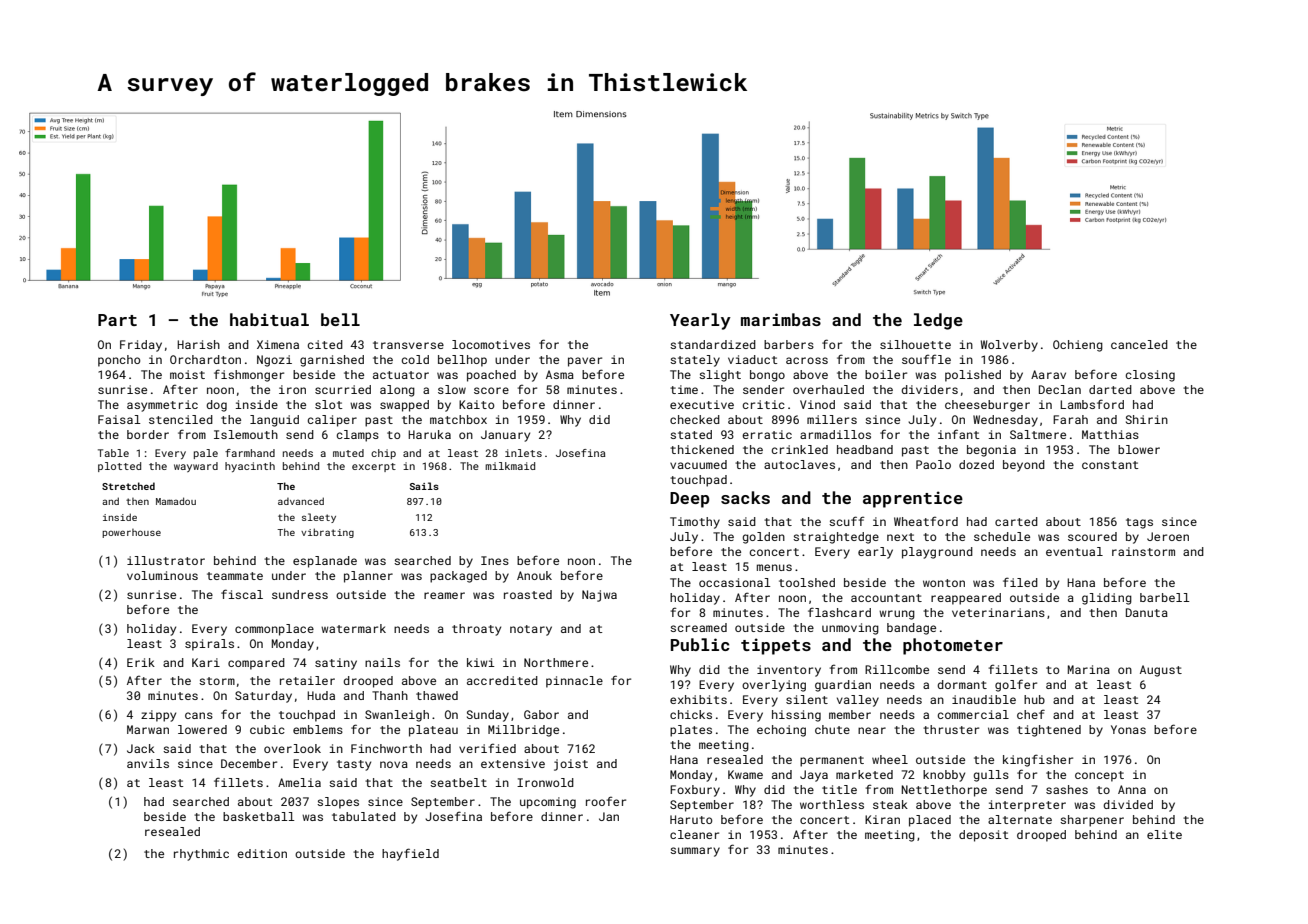  What do you see at coordinates (1110, 465) in the image?
I see `constant` at bounding box center [1110, 465].
